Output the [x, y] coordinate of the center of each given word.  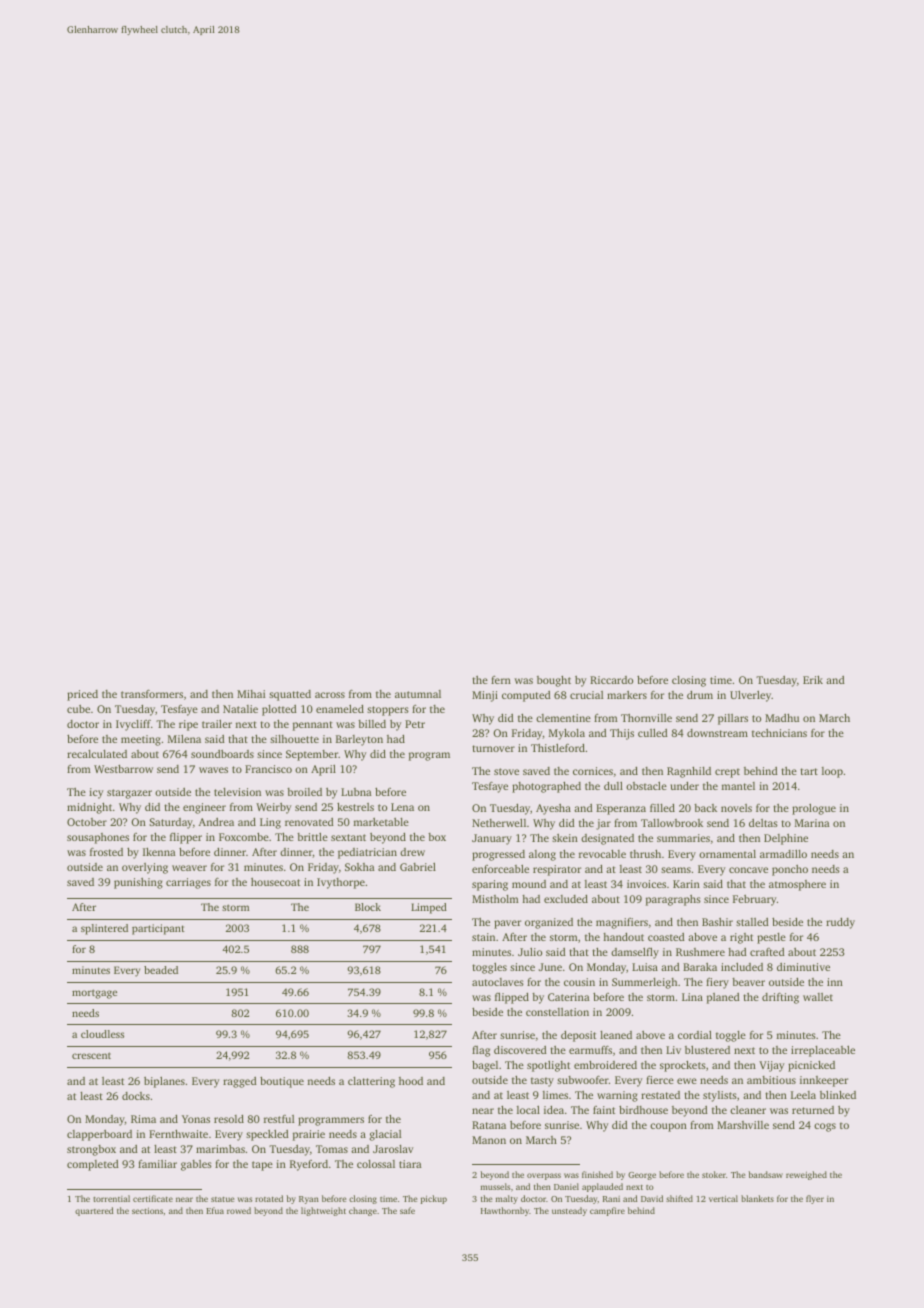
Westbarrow [123, 769]
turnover [493, 748]
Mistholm [495, 899]
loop [832, 772]
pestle [771, 938]
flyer [815, 1199]
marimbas [220, 1149]
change [363, 1211]
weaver [189, 868]
